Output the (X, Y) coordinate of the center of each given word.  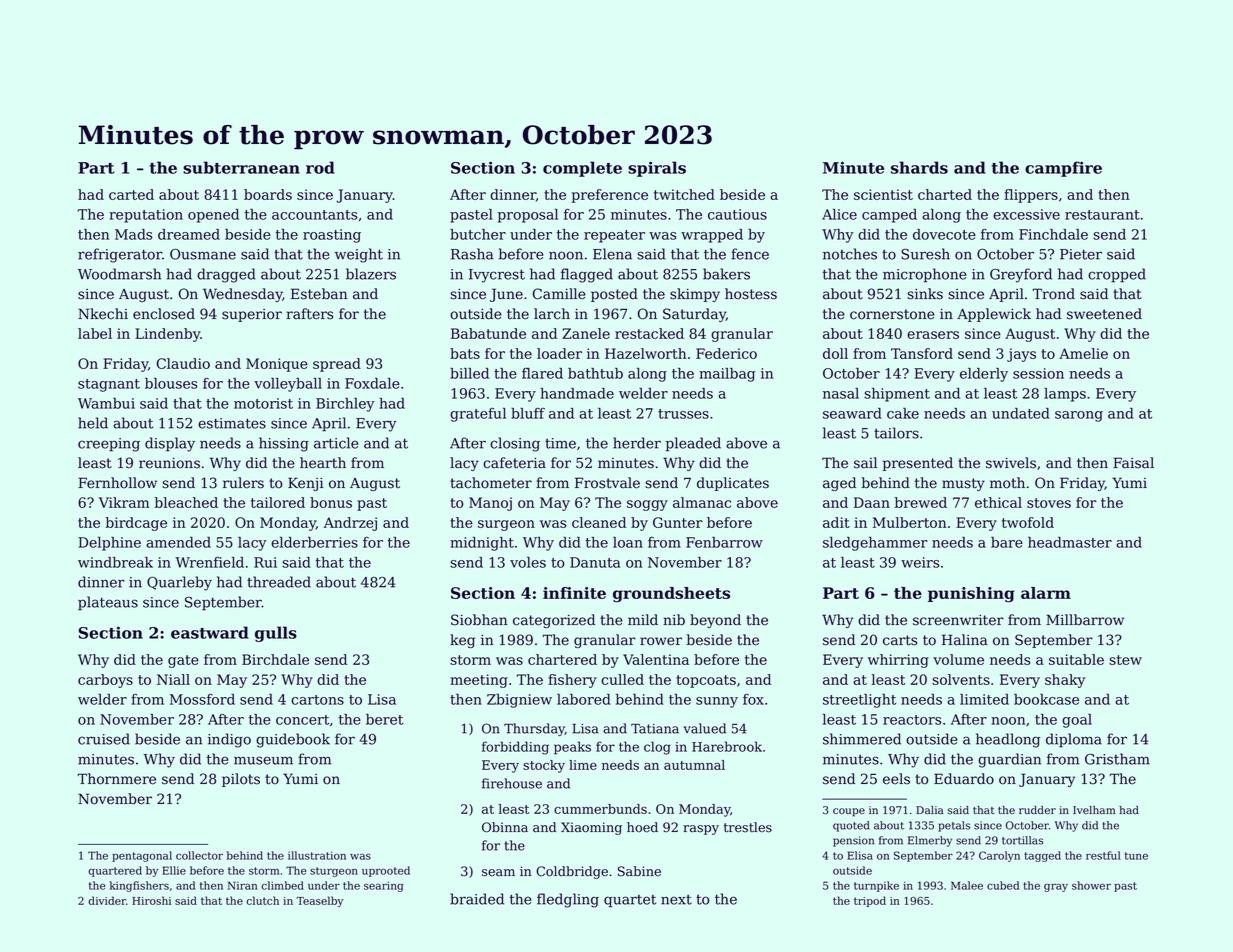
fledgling (568, 900)
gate (183, 661)
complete (582, 169)
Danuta (595, 562)
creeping (109, 445)
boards (268, 194)
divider (107, 900)
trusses (683, 414)
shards (919, 167)
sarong (1079, 416)
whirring (898, 661)
